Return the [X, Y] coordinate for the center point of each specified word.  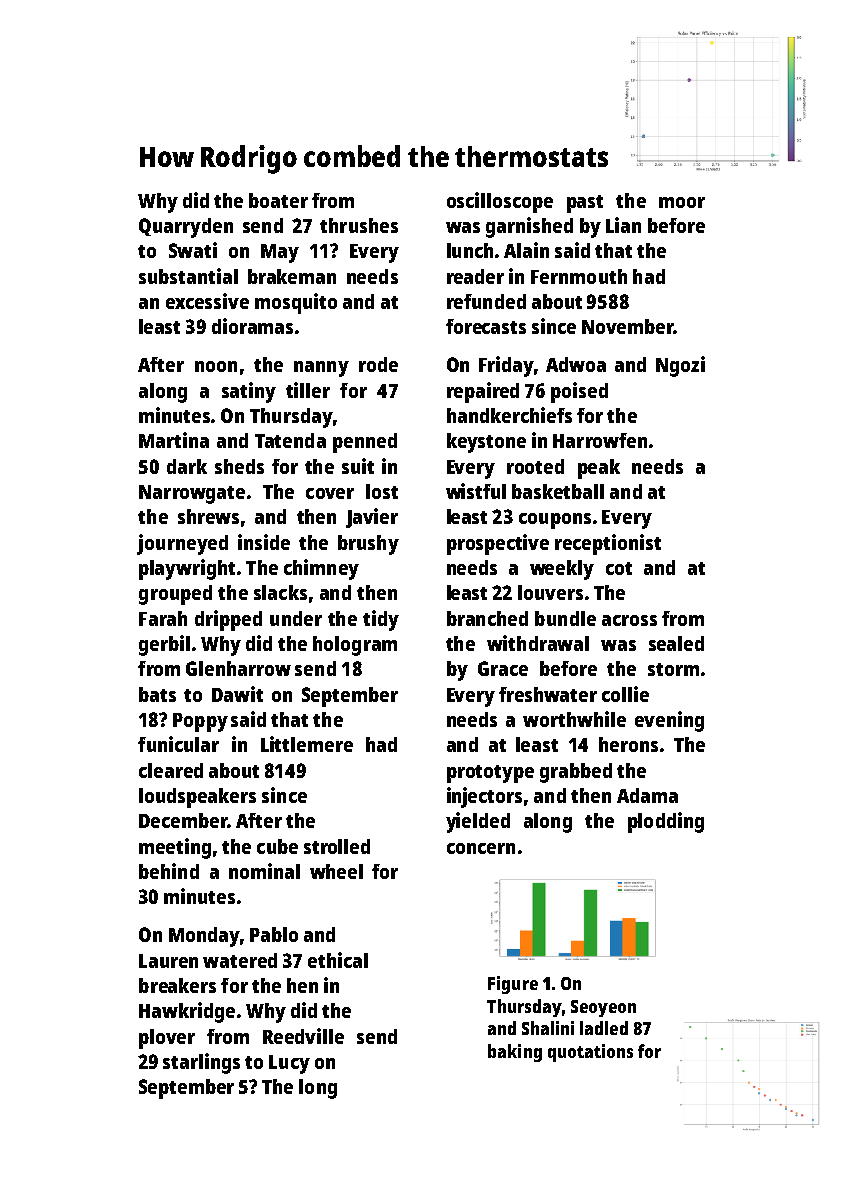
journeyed [182, 544]
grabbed [576, 773]
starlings [201, 1063]
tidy [381, 620]
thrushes [359, 225]
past [585, 204]
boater [278, 200]
